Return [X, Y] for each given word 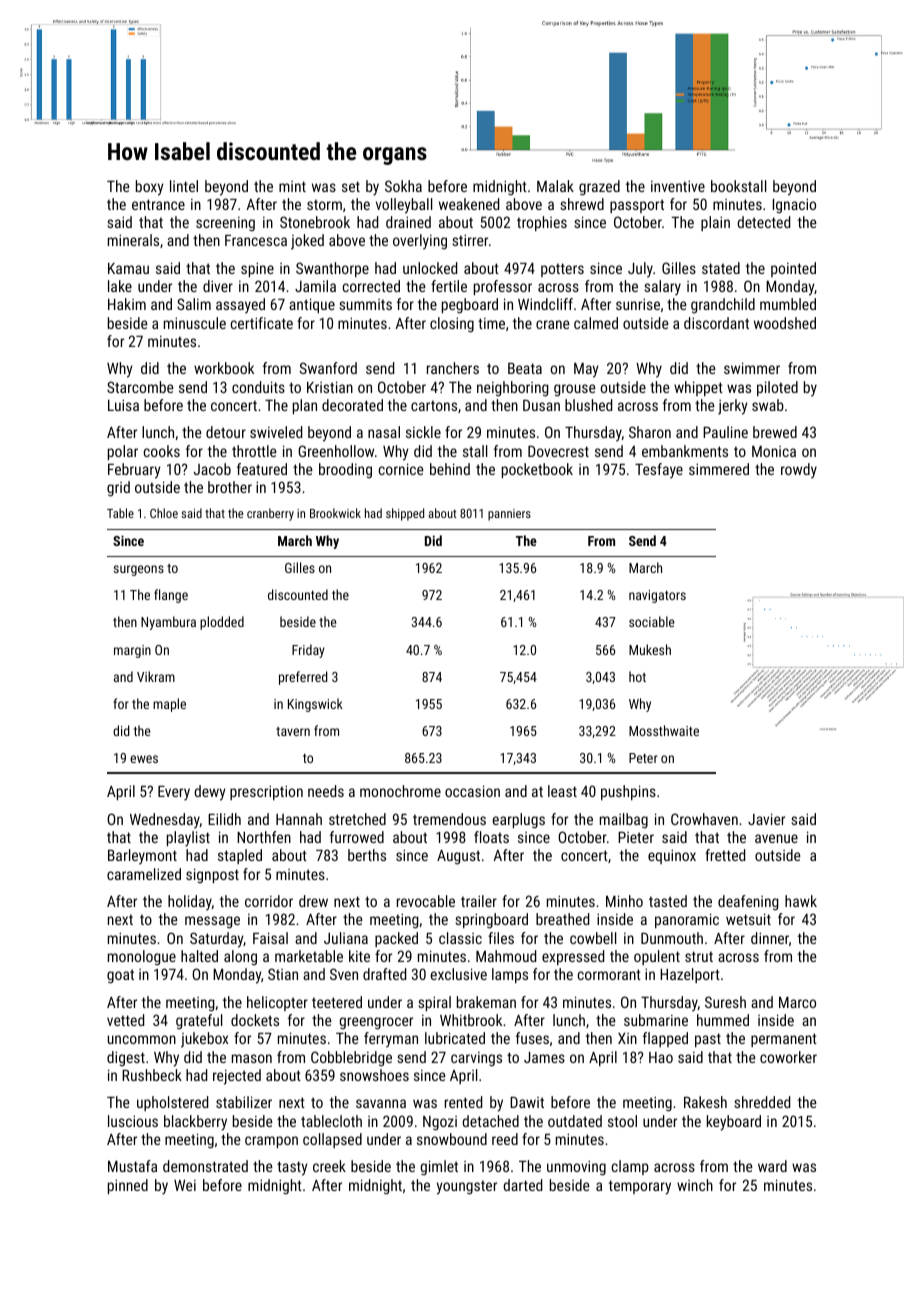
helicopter [277, 1003]
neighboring [513, 389]
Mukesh [650, 649]
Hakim [127, 304]
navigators [657, 596]
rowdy [799, 471]
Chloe [164, 513]
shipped [405, 514]
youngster [467, 1187]
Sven [344, 974]
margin [132, 651]
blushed [588, 405]
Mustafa [132, 1166]
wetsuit [748, 919]
